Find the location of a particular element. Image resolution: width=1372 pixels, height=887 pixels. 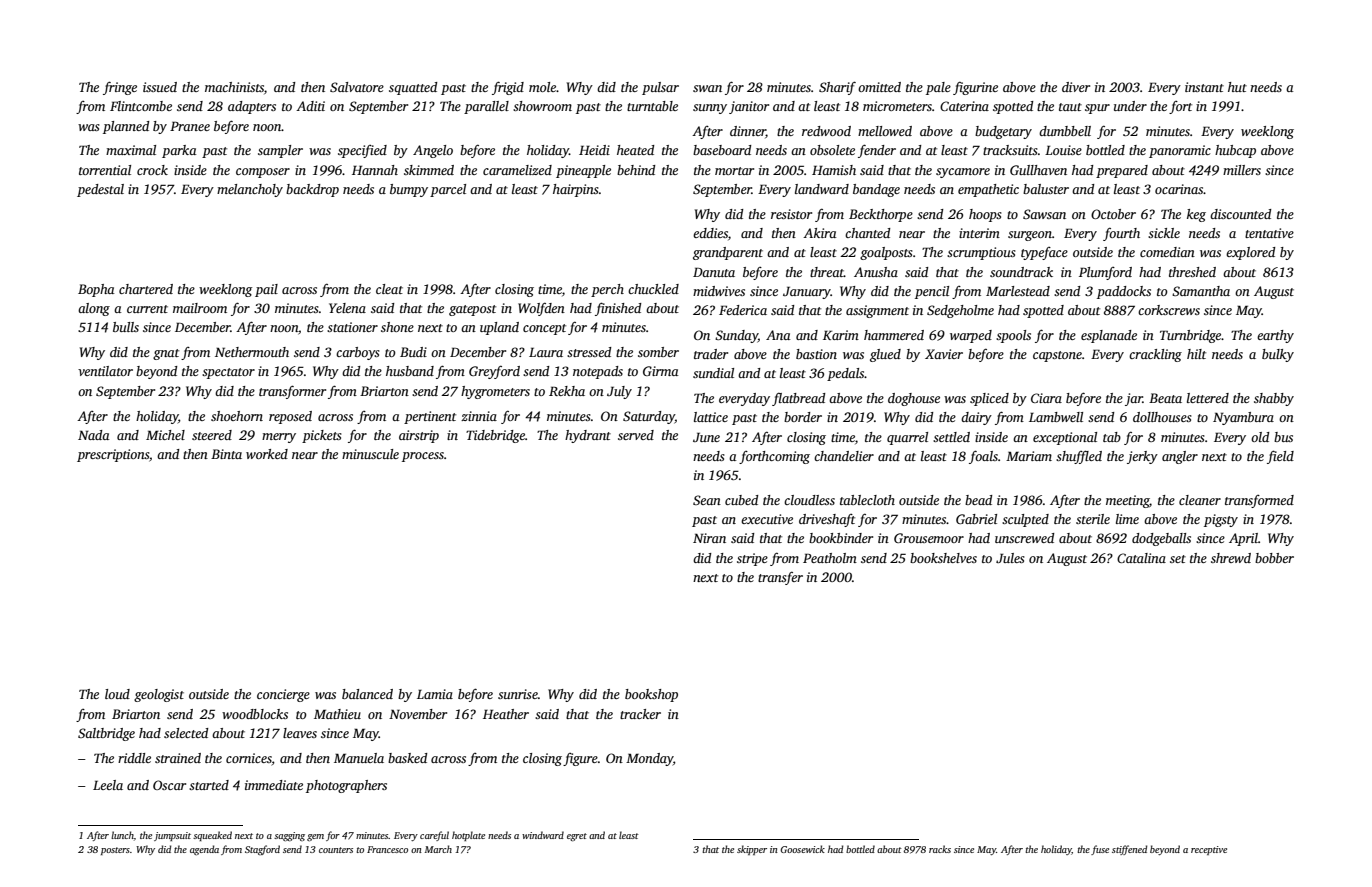

Goosewick is located at coordinates (802, 849).
